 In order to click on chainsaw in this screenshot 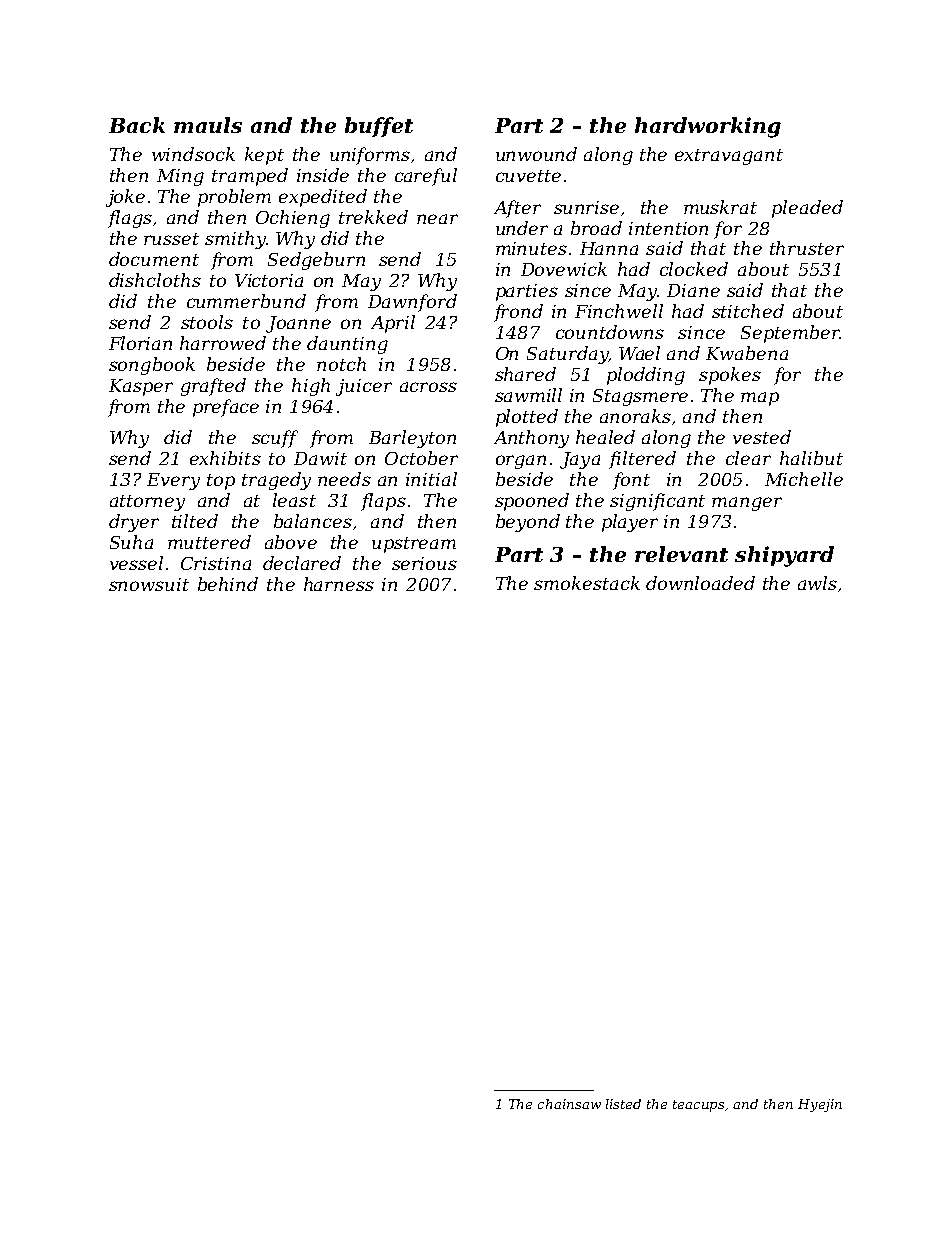, I will do `click(569, 1104)`.
